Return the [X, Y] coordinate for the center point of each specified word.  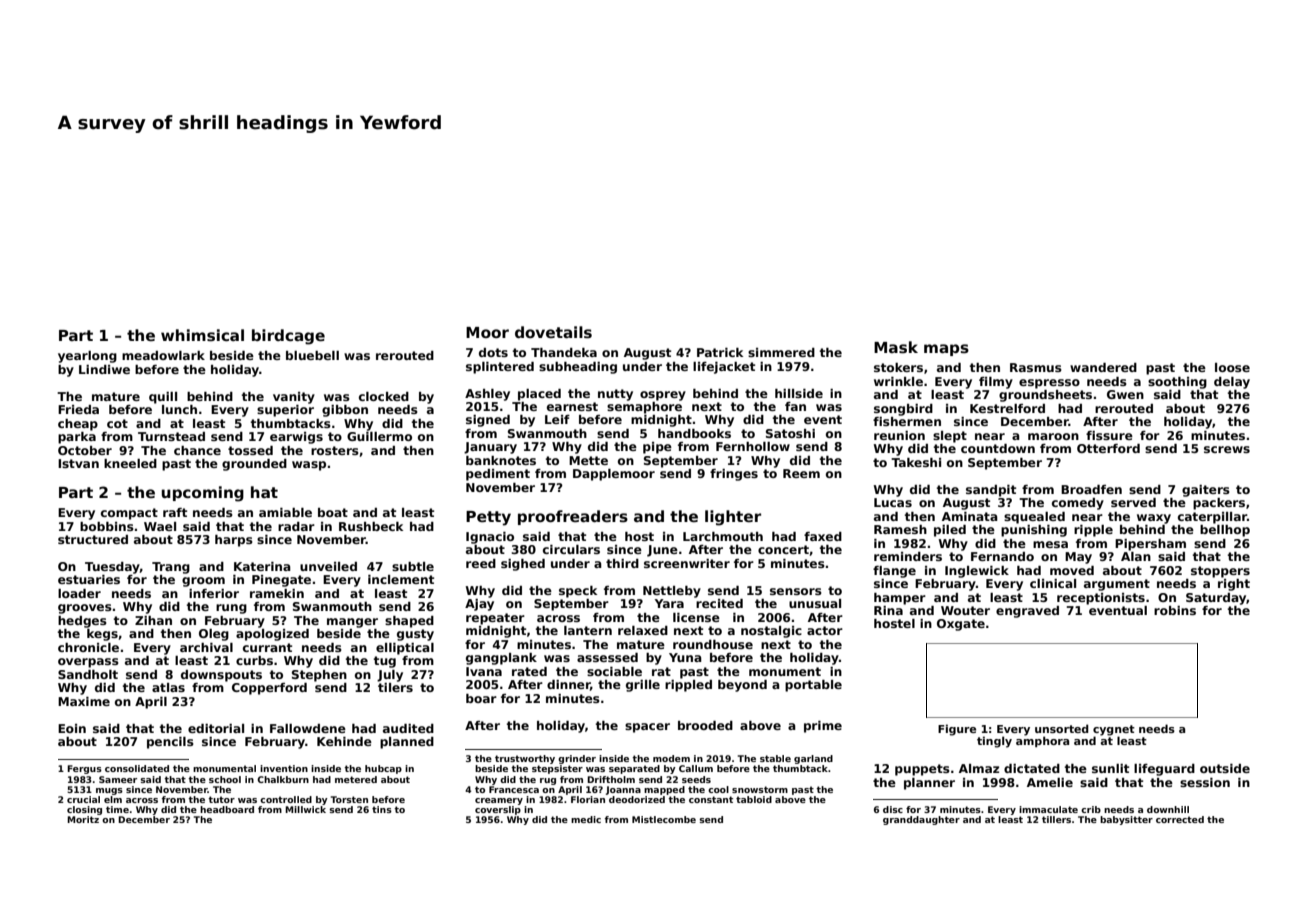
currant [267, 647]
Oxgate [961, 625]
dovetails [553, 332]
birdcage [288, 337]
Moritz [83, 819]
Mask [896, 347]
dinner [568, 684]
